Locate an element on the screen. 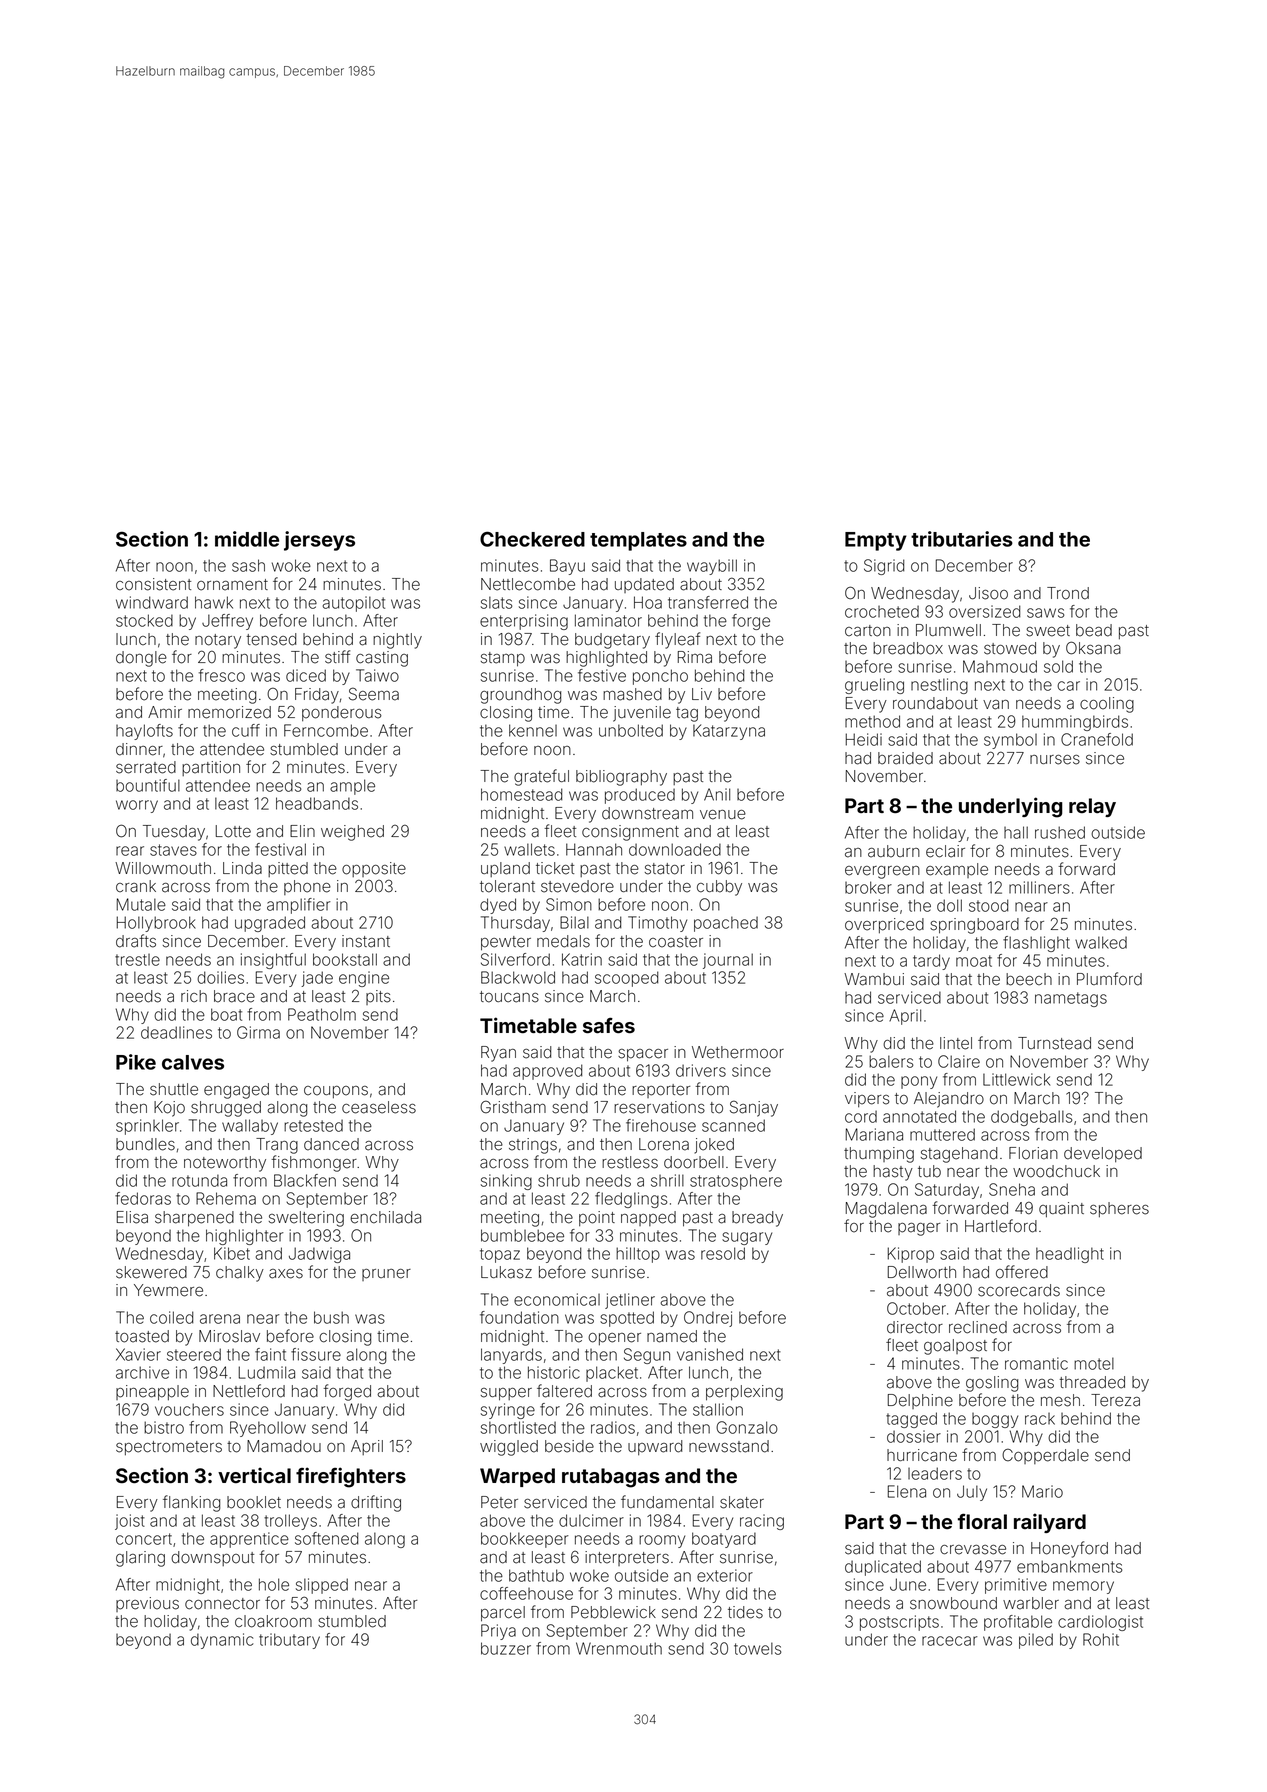 This screenshot has width=1267, height=1792. homestead is located at coordinates (522, 794).
